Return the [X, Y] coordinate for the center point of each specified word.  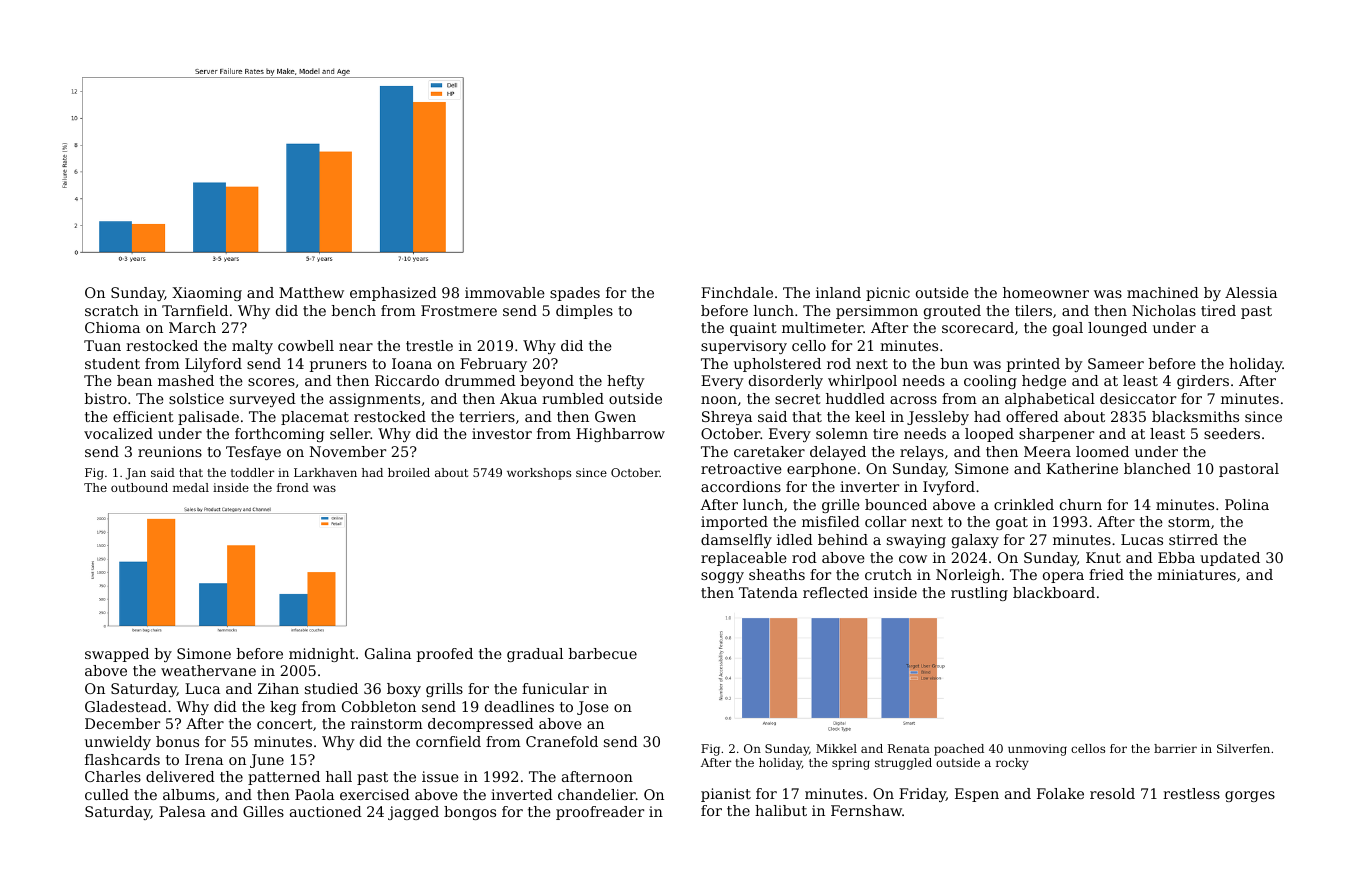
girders [1203, 382]
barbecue [602, 653]
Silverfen [1243, 748]
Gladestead [126, 706]
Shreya [727, 418]
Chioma [112, 327]
